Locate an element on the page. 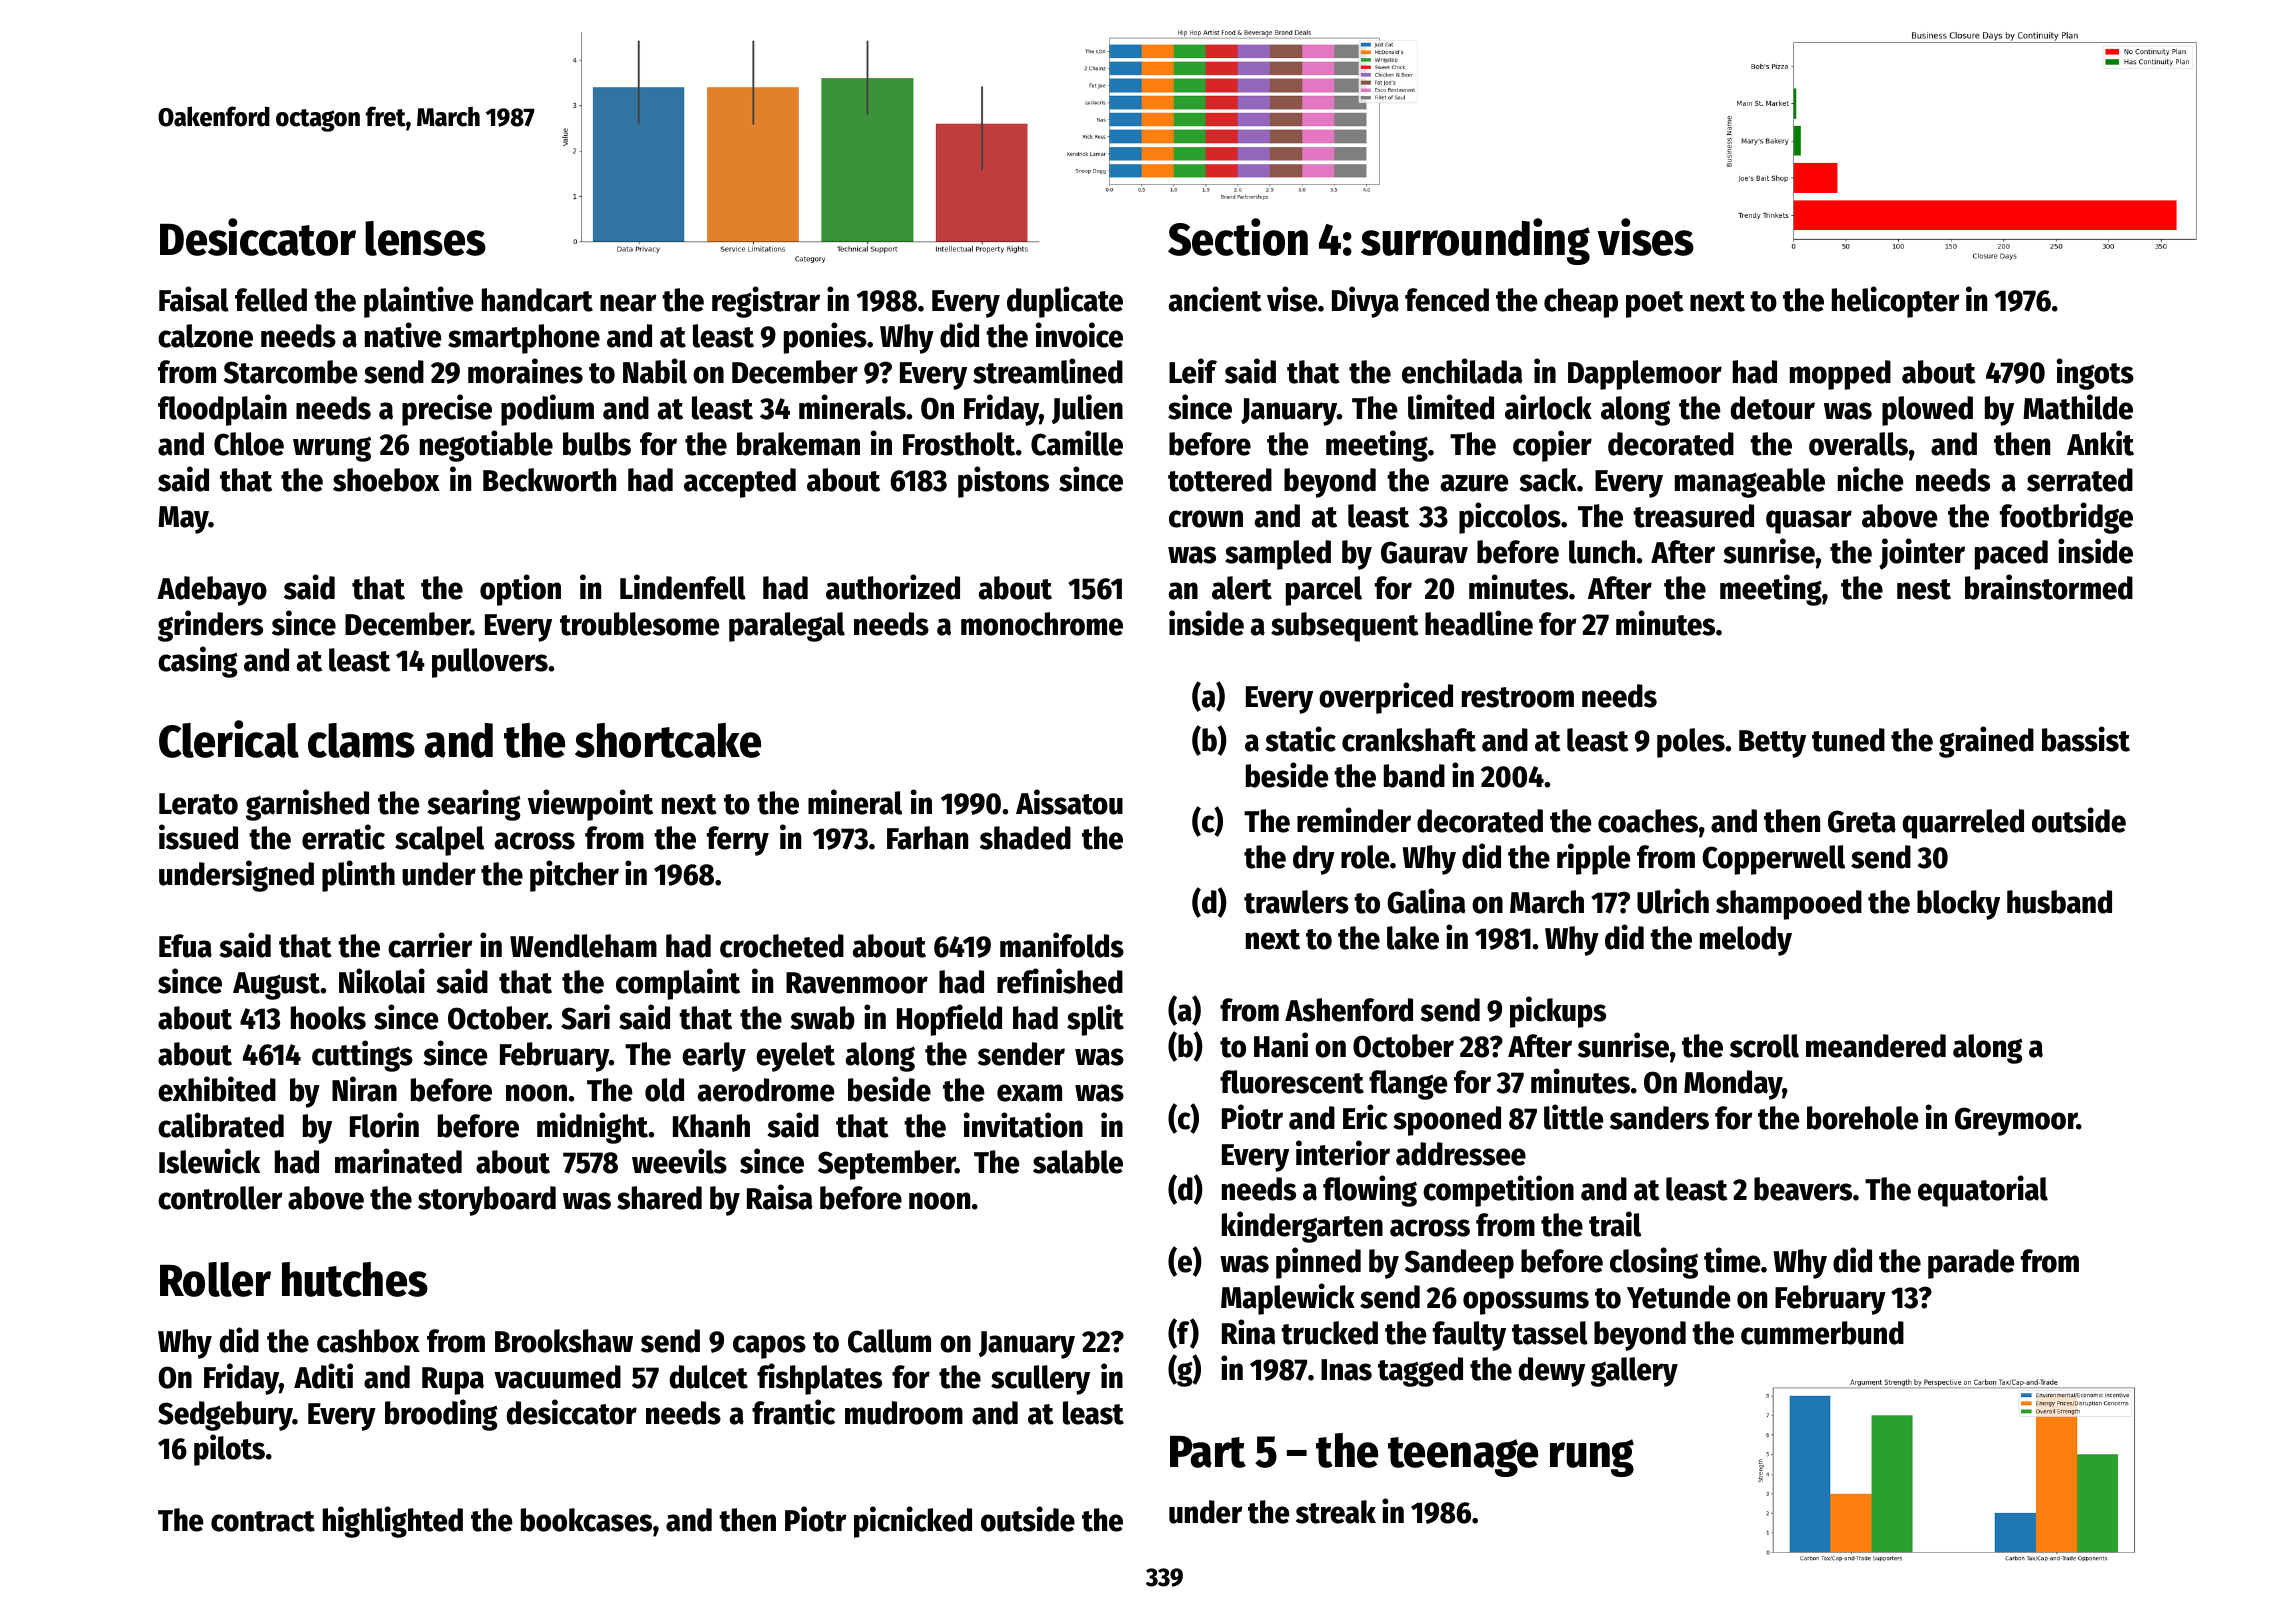 The image size is (2292, 1620). surrounding is located at coordinates (1475, 241).
